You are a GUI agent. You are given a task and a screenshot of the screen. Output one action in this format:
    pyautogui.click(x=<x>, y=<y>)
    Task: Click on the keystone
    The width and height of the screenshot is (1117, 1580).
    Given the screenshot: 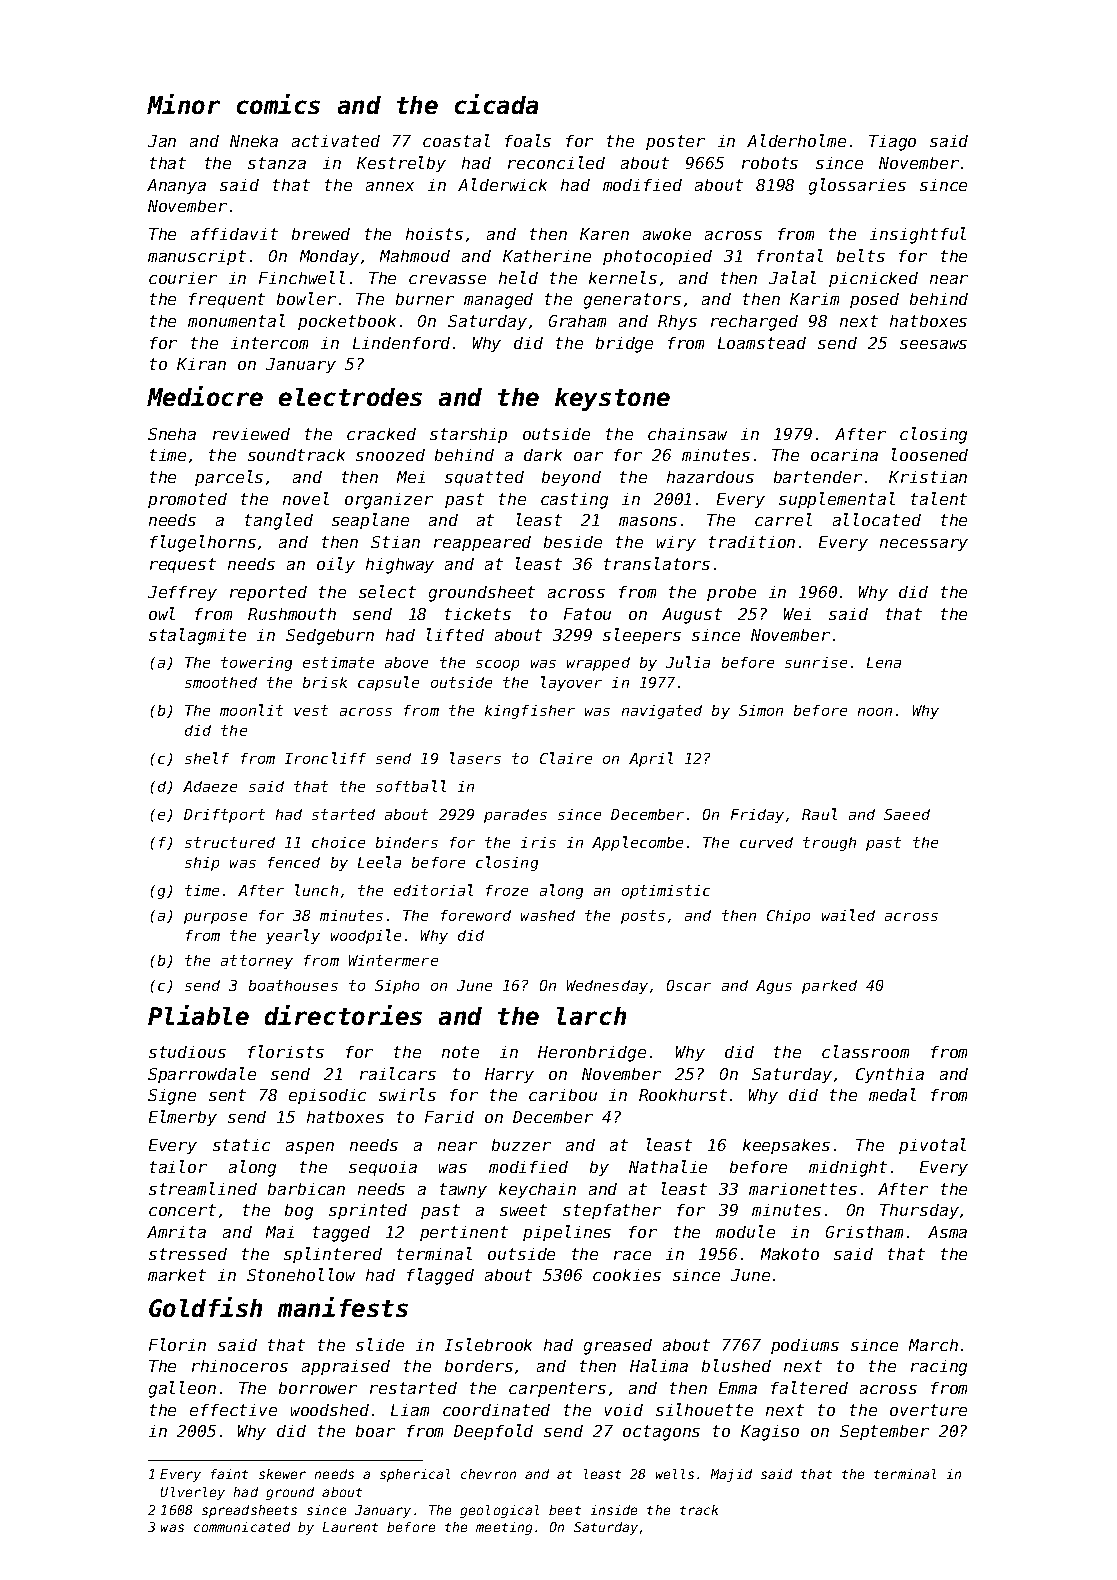 What is the action you would take?
    pyautogui.click(x=612, y=399)
